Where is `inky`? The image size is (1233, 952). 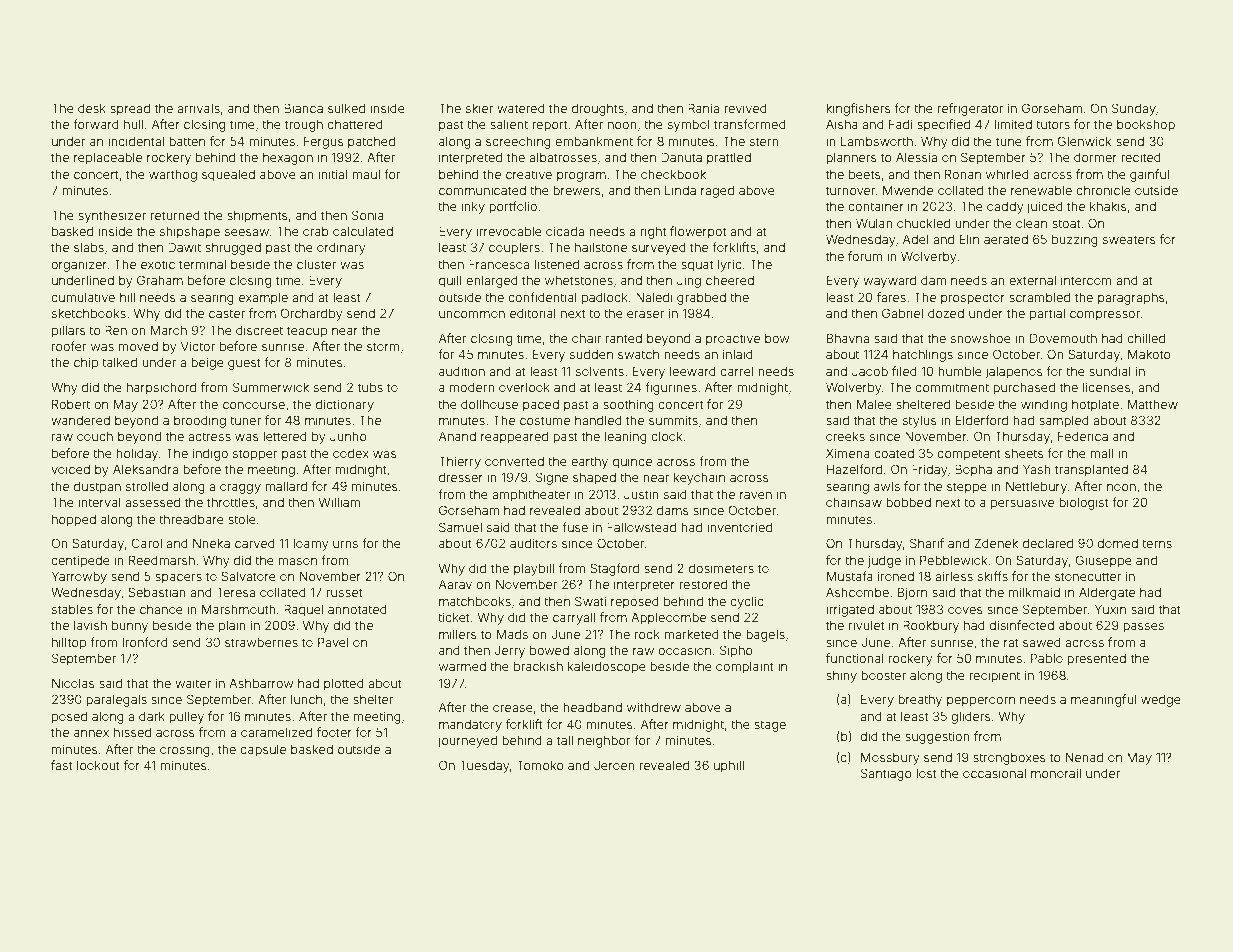
inky is located at coordinates (473, 207).
